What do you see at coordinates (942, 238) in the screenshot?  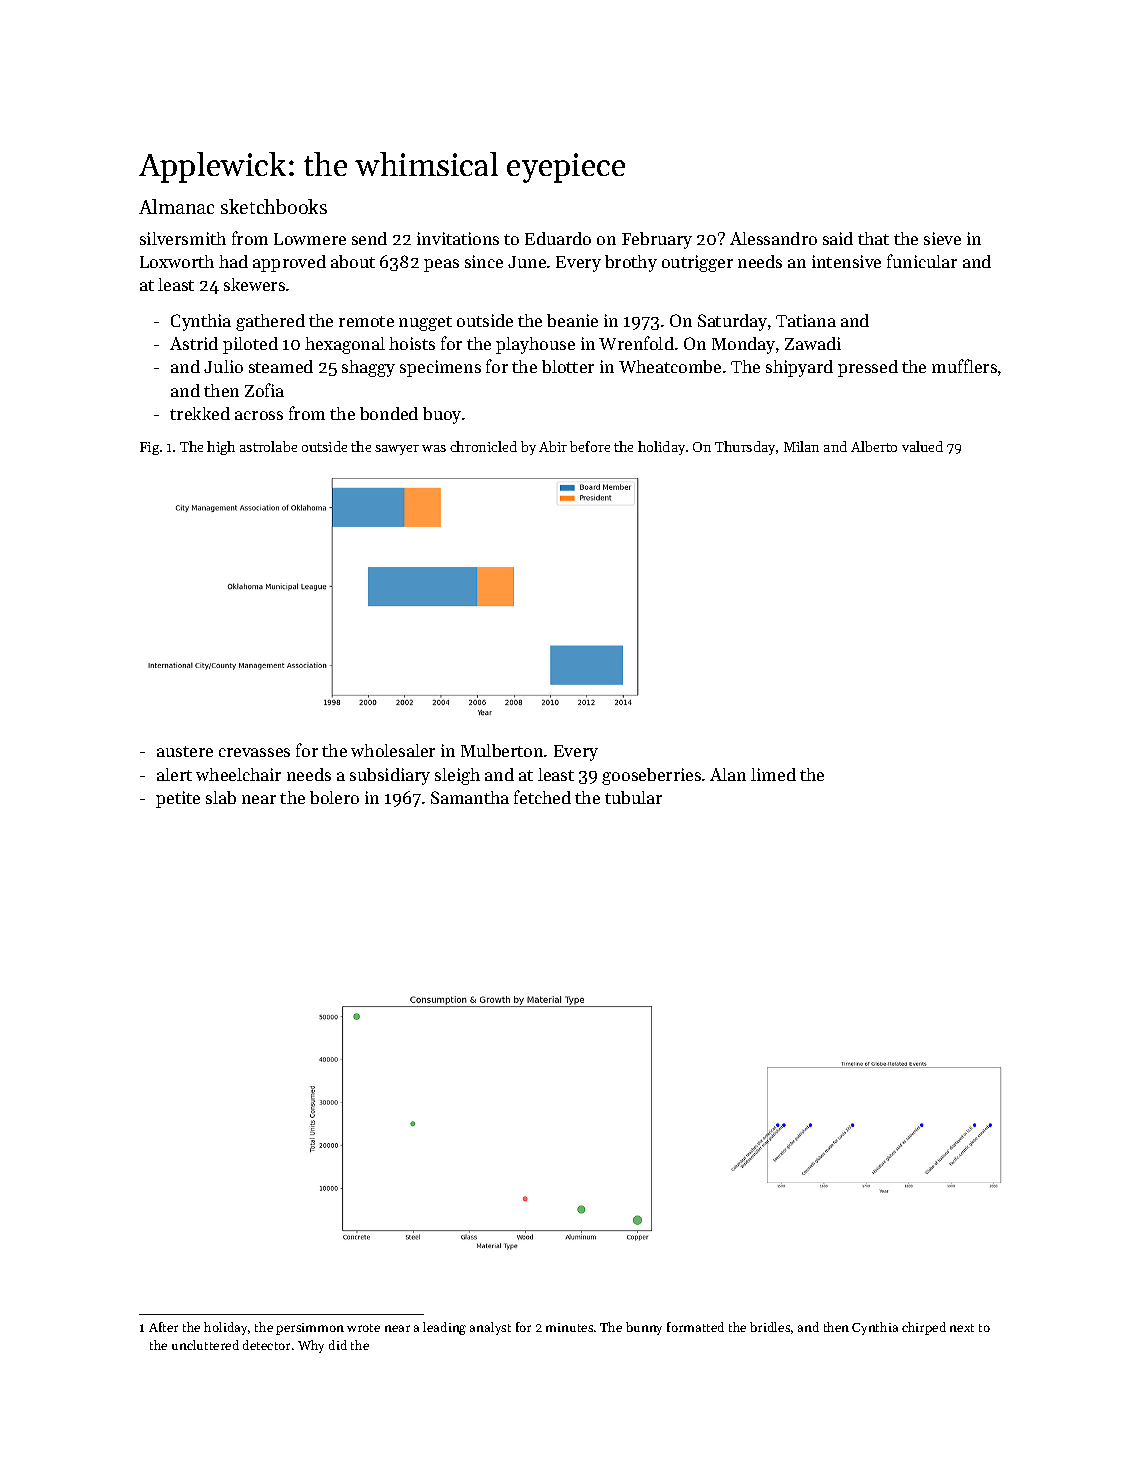 I see `sieve` at bounding box center [942, 238].
